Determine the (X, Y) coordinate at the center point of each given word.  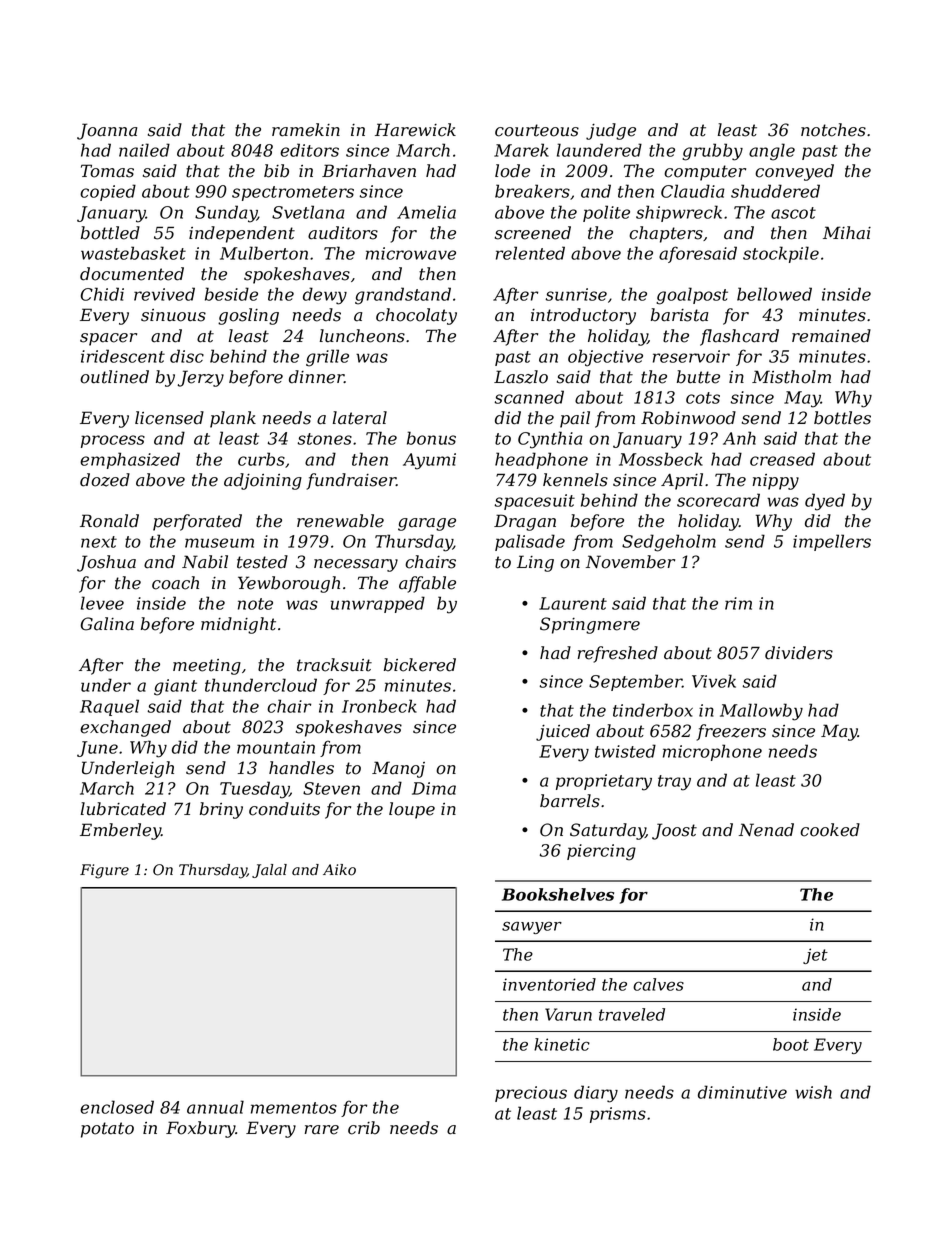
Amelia (426, 212)
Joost (674, 831)
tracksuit (334, 665)
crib (364, 1128)
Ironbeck (379, 706)
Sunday (226, 214)
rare (322, 1130)
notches (833, 130)
